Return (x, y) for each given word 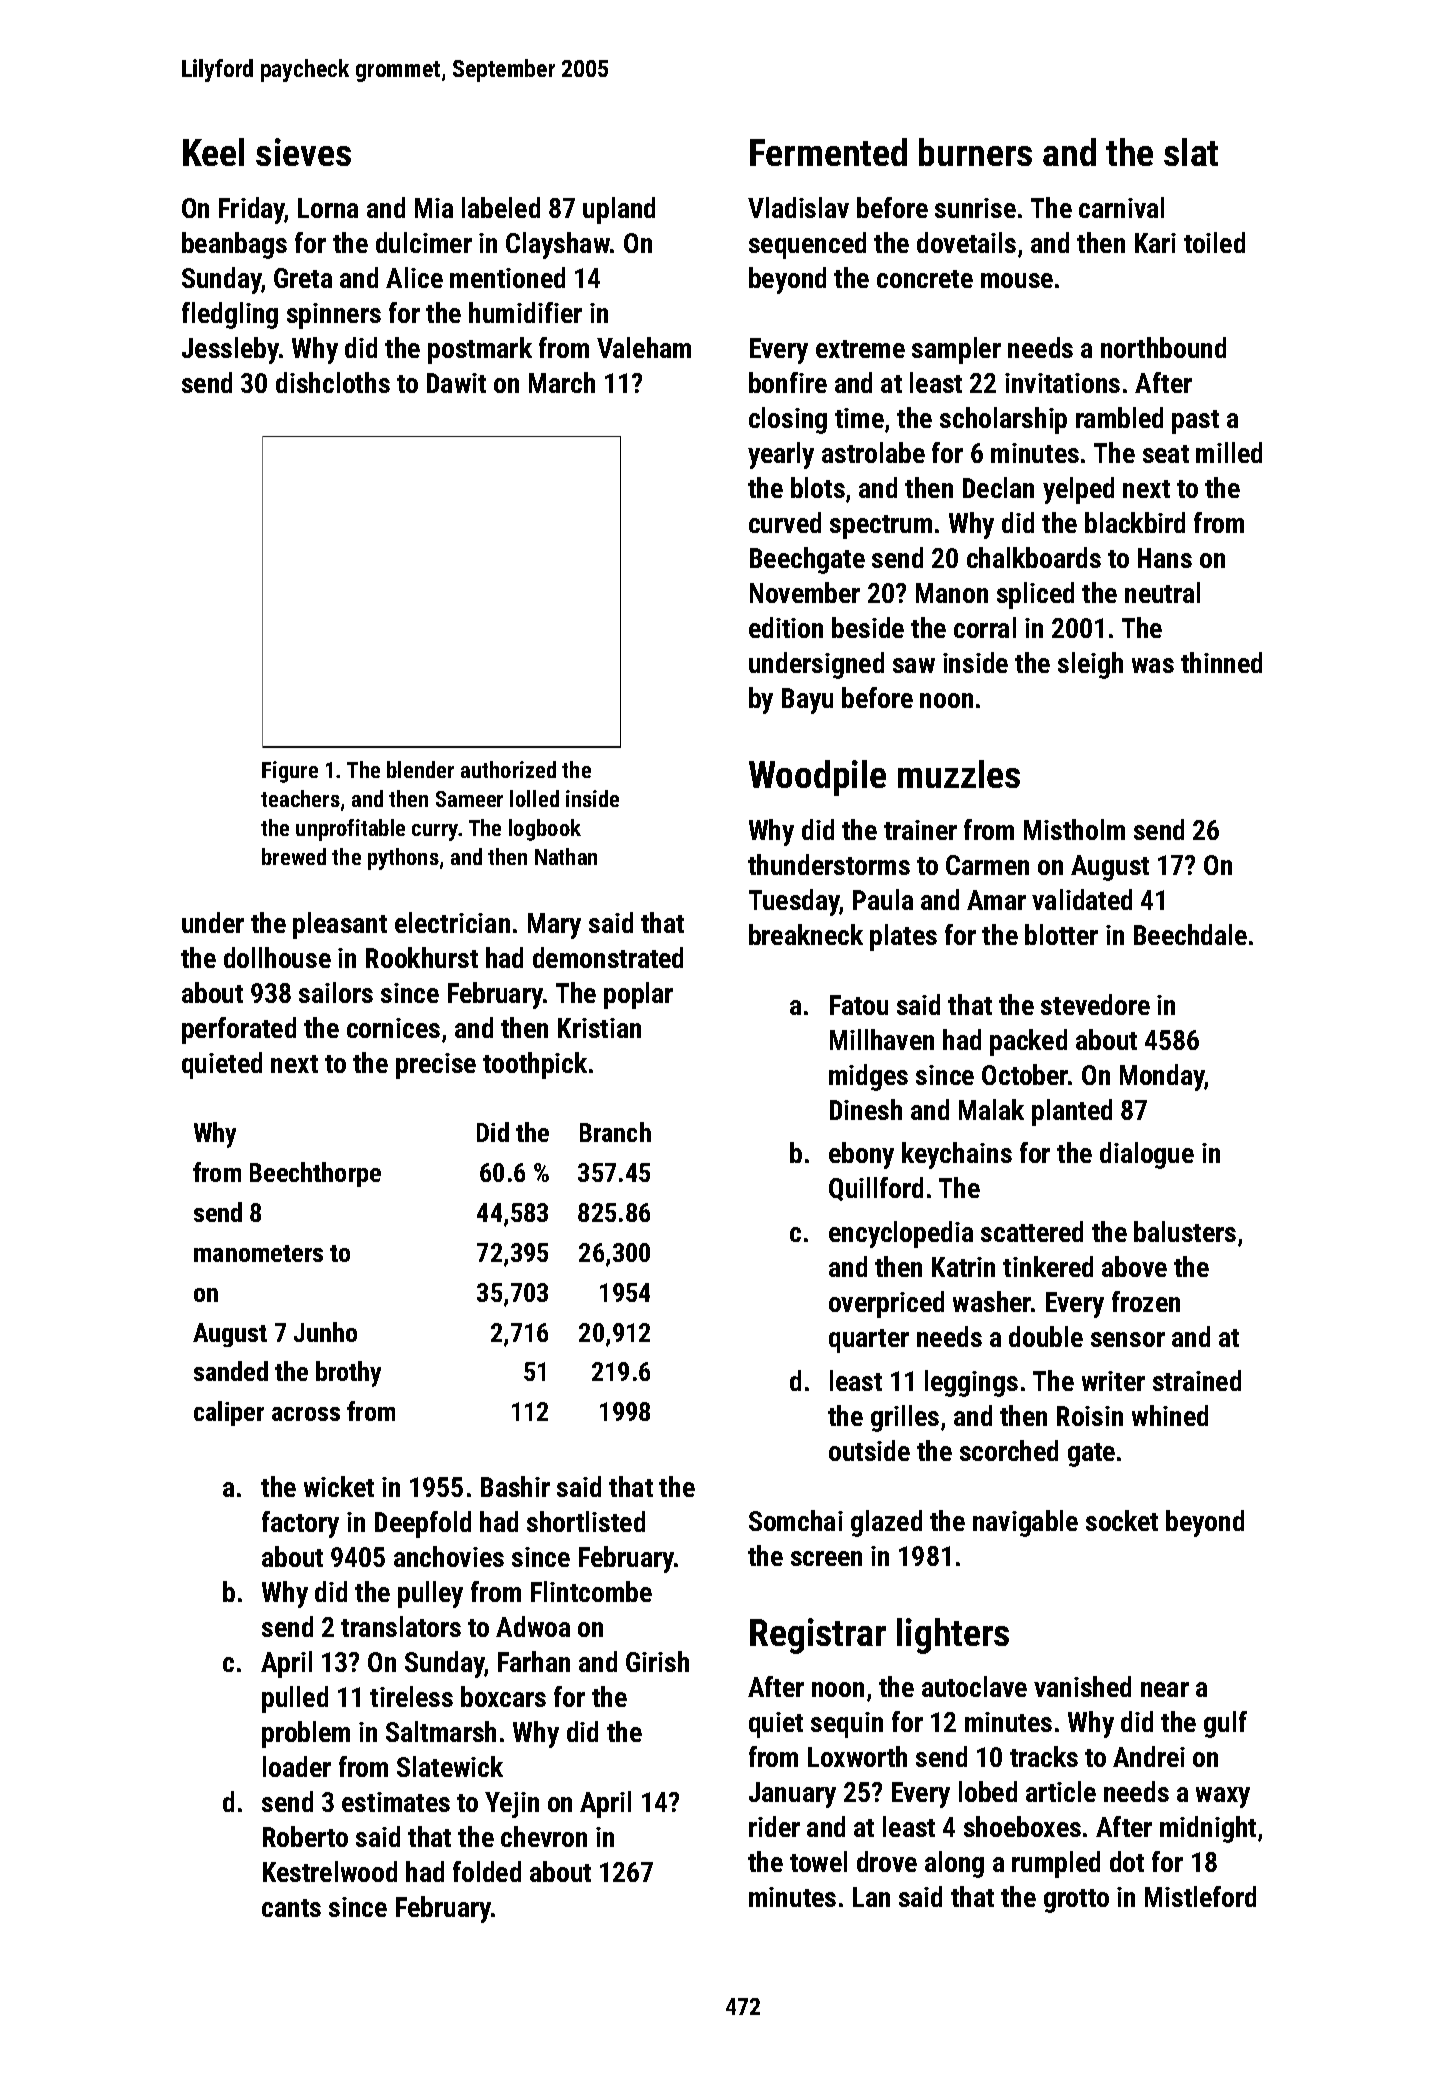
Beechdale (1190, 934)
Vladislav (798, 207)
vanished (1082, 1686)
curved (785, 522)
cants (291, 1908)
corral (985, 627)
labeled (501, 207)
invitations (1062, 383)
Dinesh (866, 1109)
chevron (544, 1836)
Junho (325, 1332)
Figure (290, 772)
